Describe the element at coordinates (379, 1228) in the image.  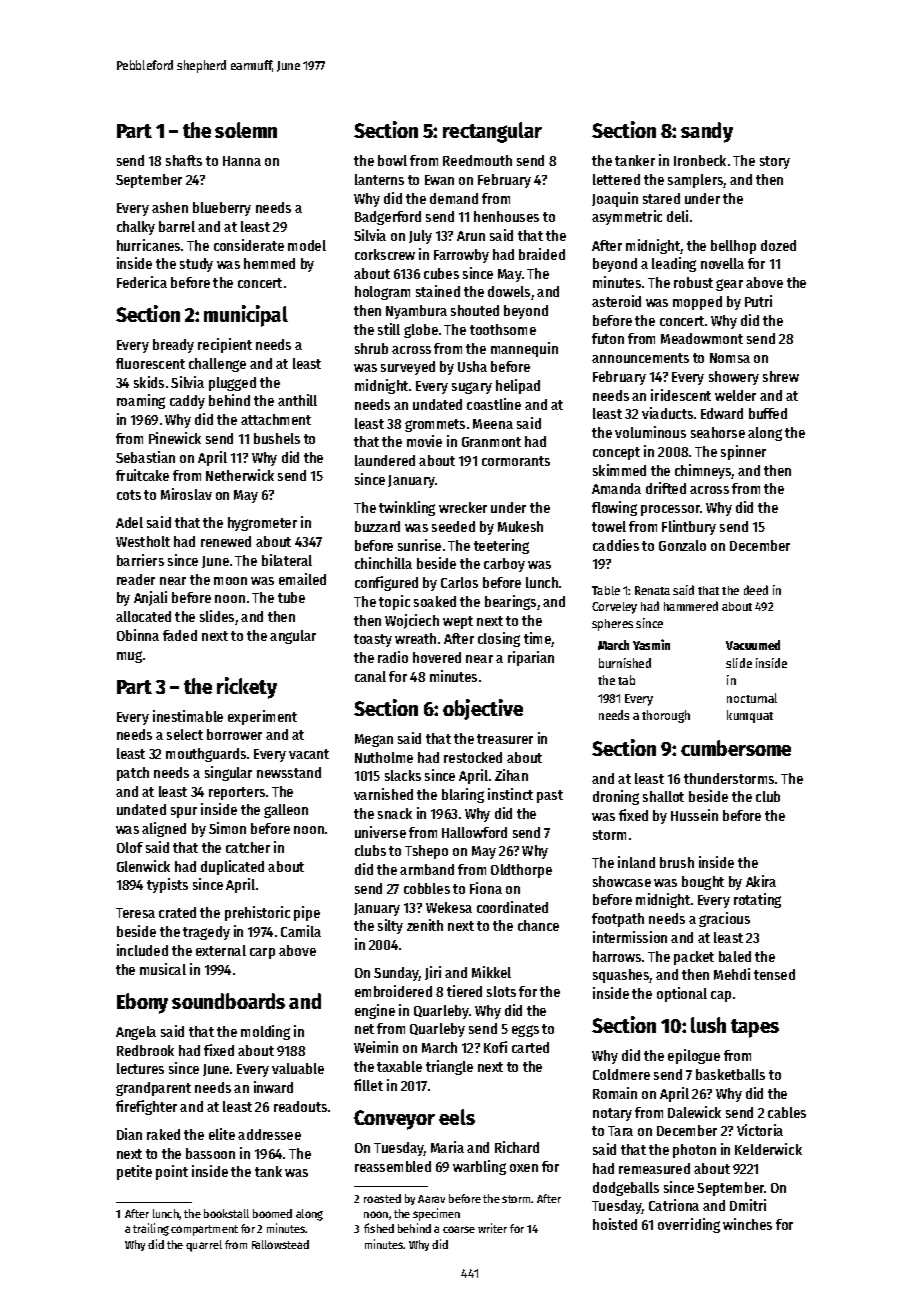
I see `fished` at that location.
